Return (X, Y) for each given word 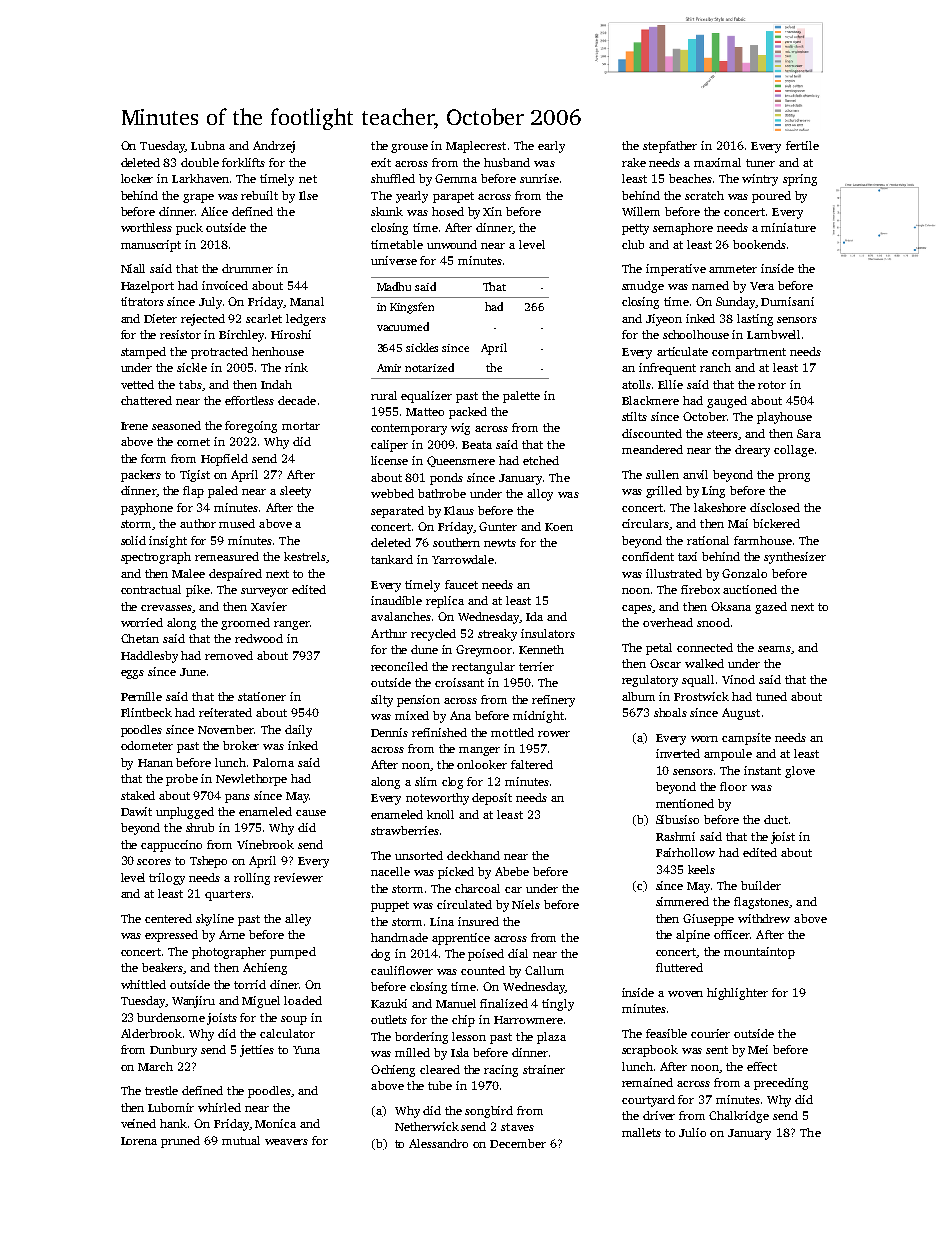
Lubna (208, 145)
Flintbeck (146, 712)
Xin (492, 211)
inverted (678, 753)
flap (193, 492)
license (389, 460)
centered (168, 918)
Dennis (389, 732)
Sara (809, 433)
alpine (693, 936)
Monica (275, 1123)
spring (800, 180)
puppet (390, 906)
